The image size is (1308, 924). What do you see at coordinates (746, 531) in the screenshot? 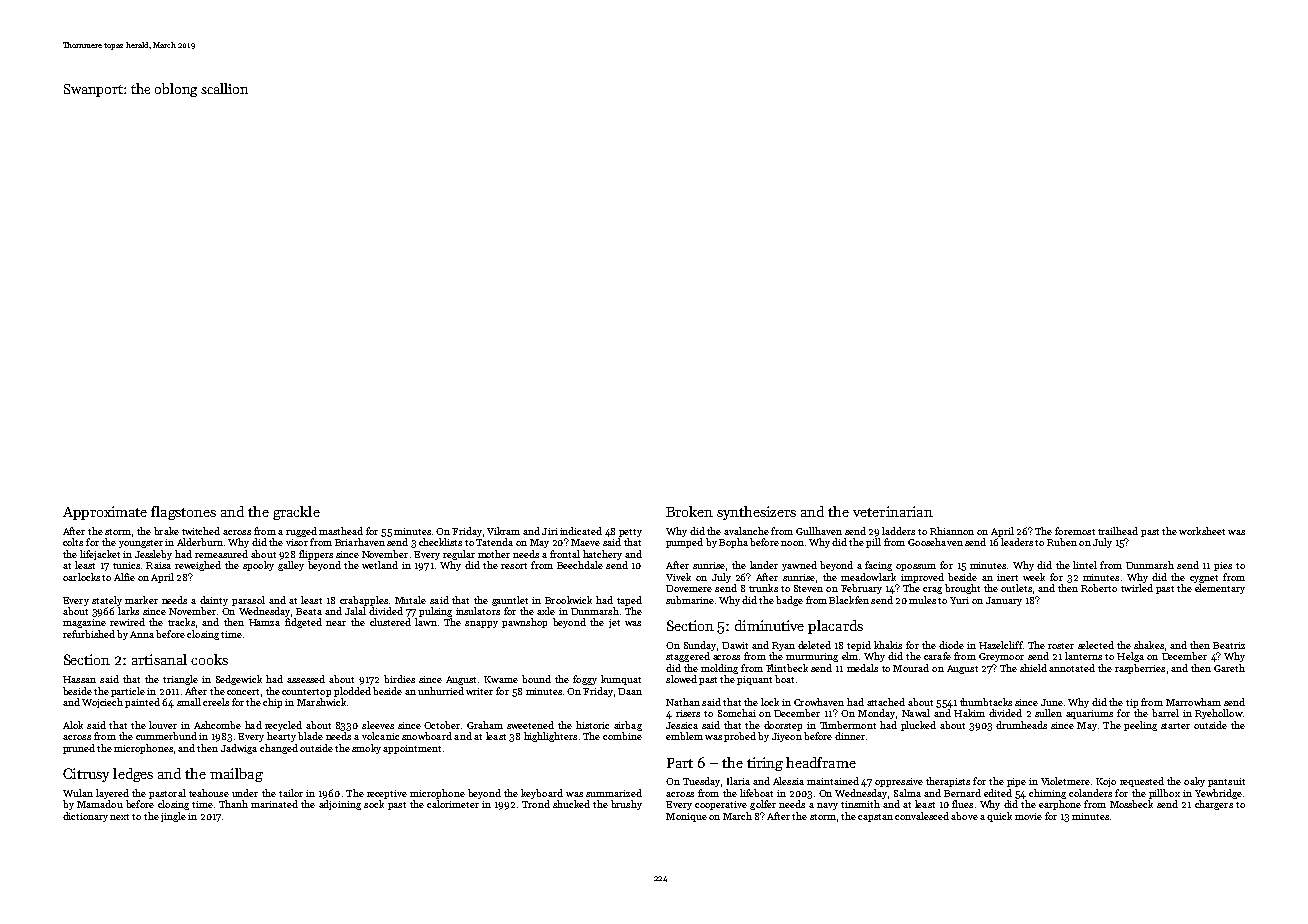
I see `avalanche` at bounding box center [746, 531].
